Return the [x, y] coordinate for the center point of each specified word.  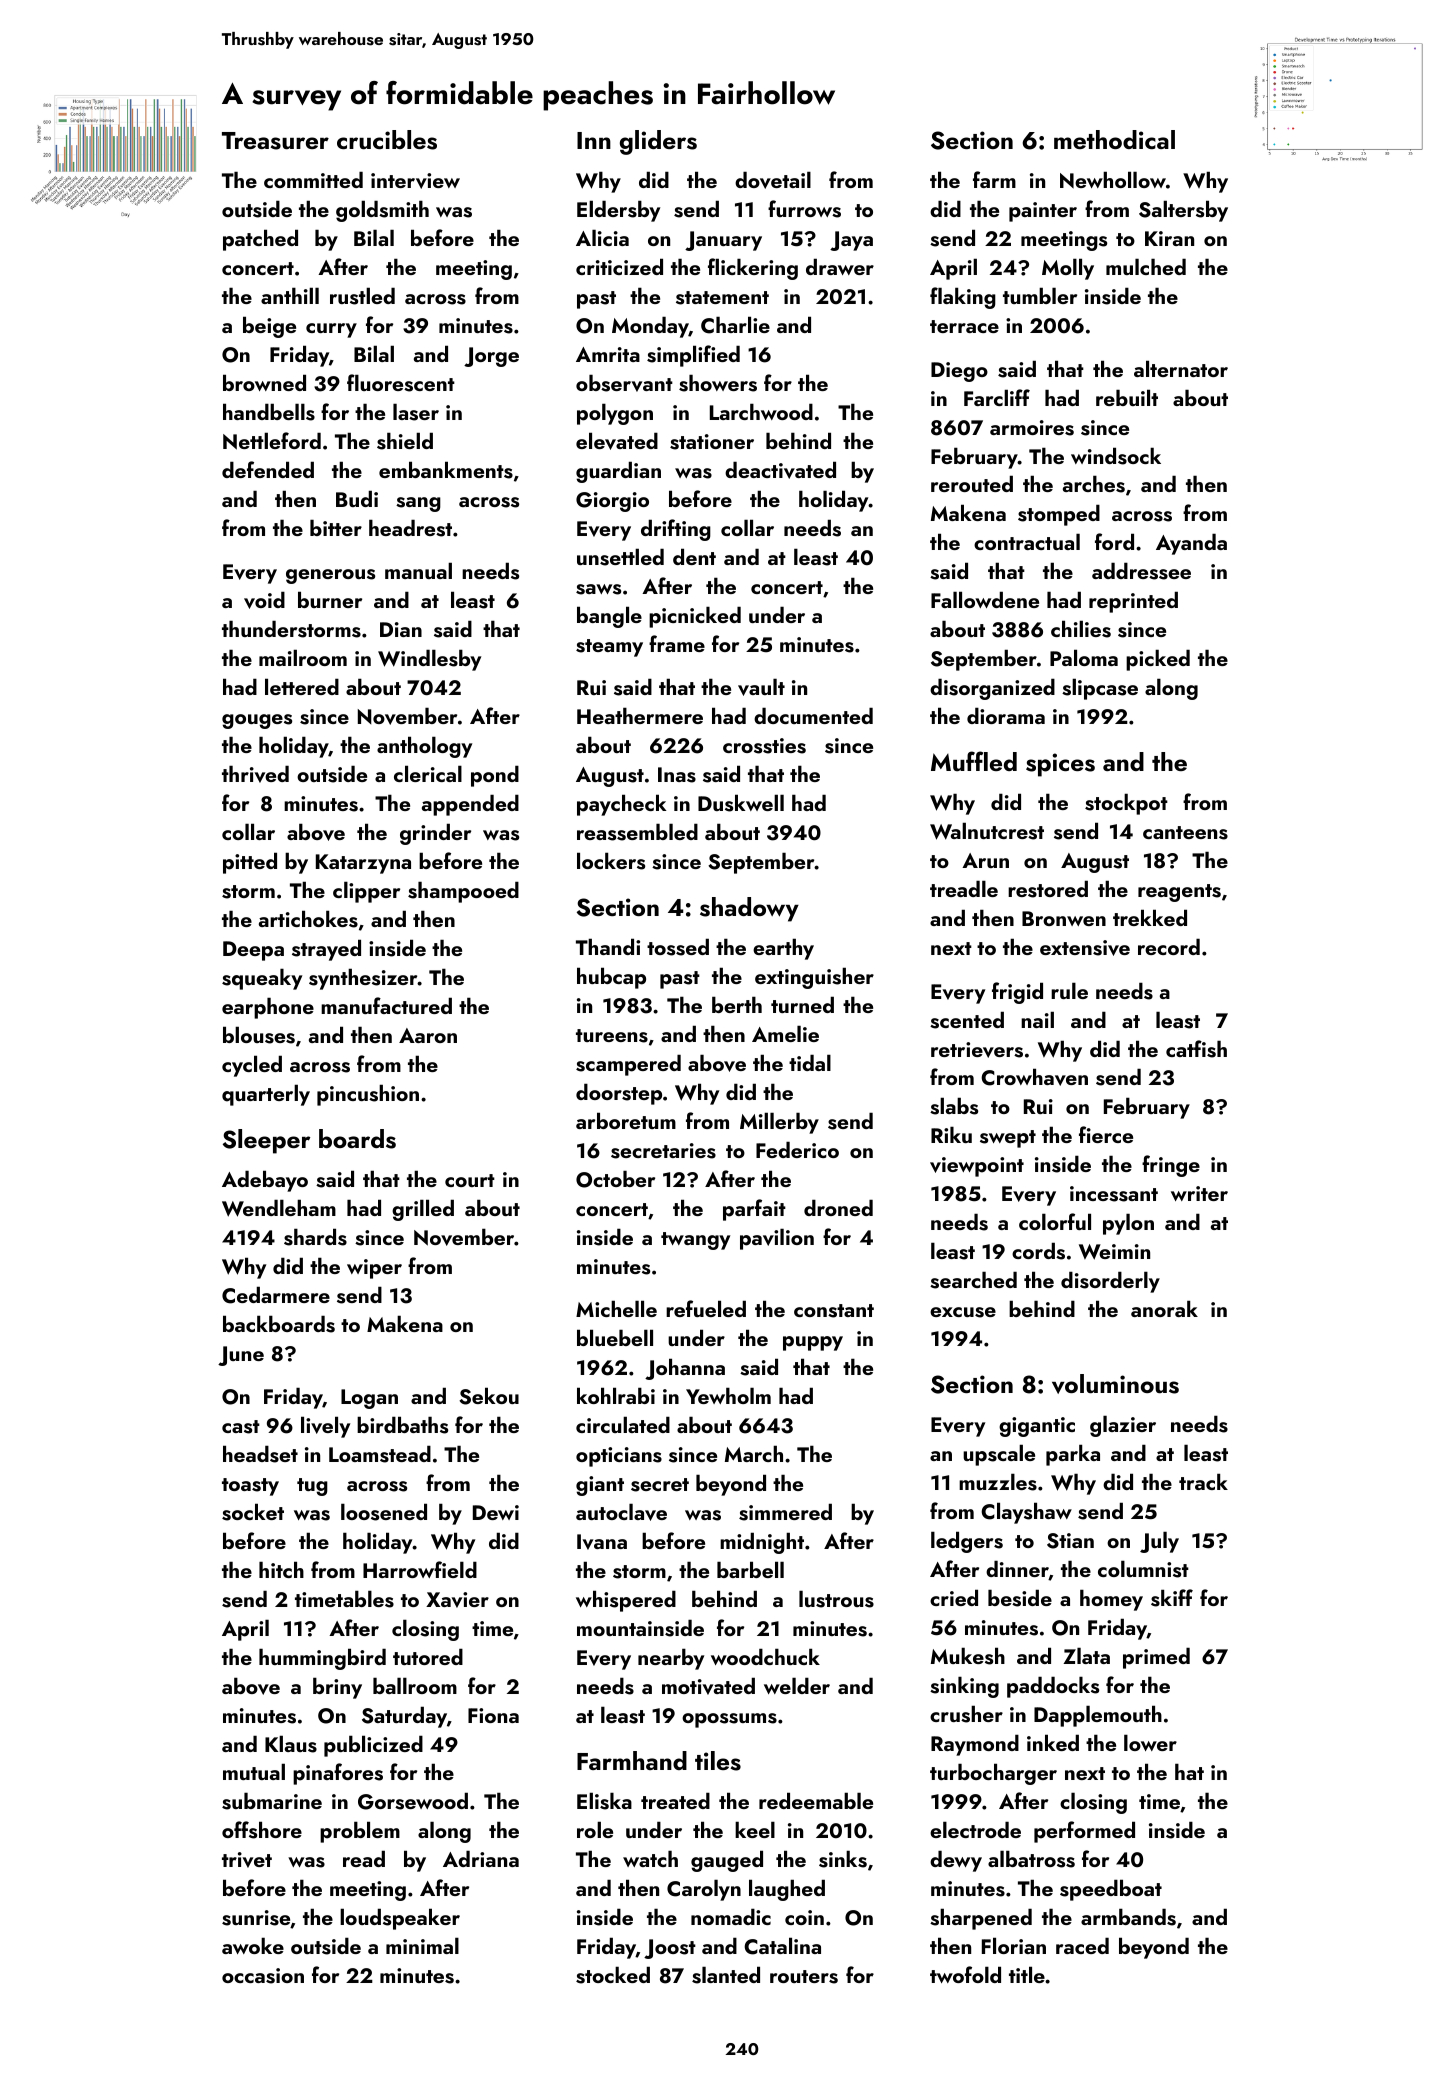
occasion [263, 1976]
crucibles [387, 140]
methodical [1114, 139]
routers [804, 1977]
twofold [965, 1974]
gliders [658, 142]
